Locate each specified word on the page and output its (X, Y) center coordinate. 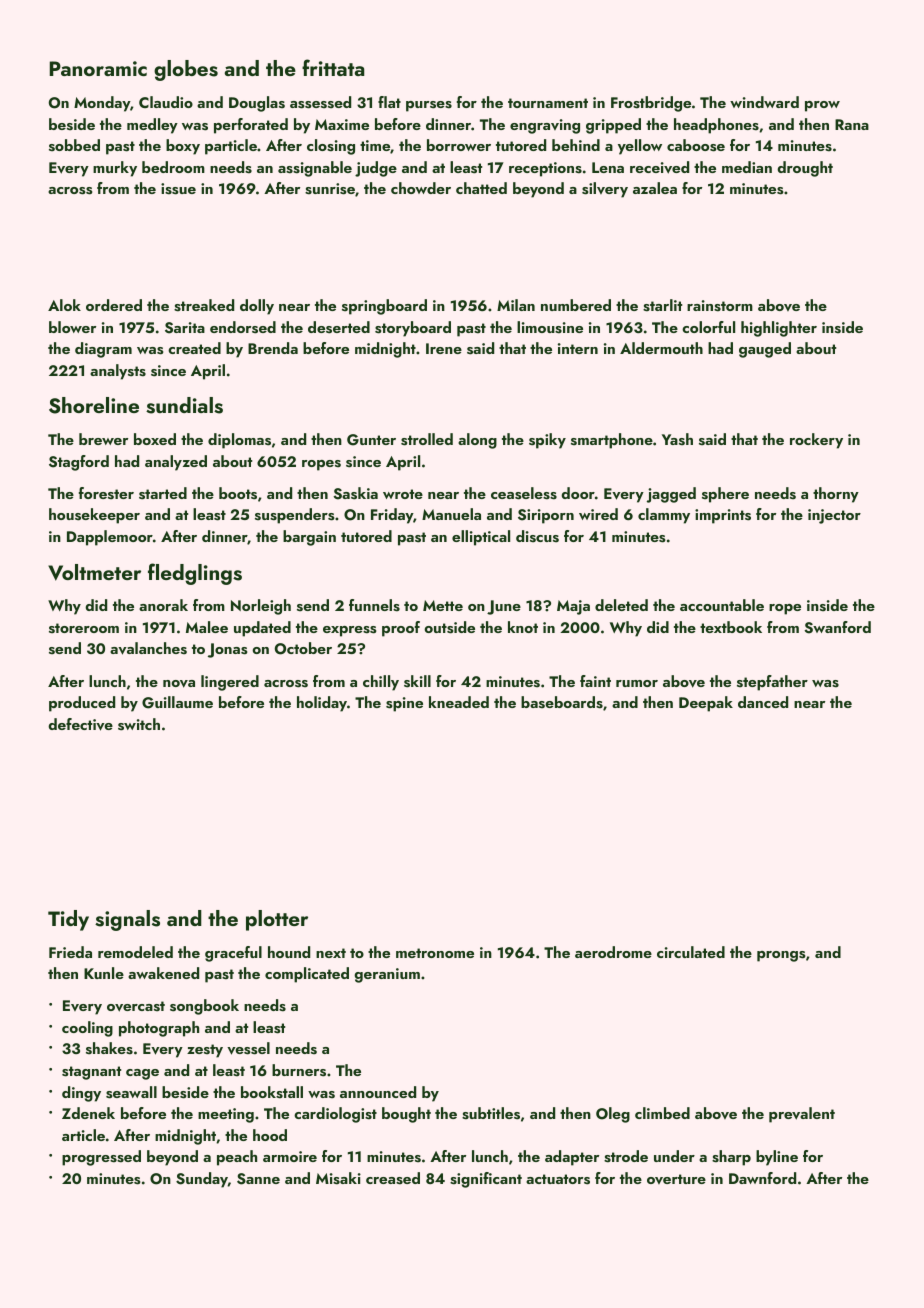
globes (186, 70)
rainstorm (720, 306)
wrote (403, 494)
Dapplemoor (110, 538)
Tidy (68, 920)
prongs (781, 956)
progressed (101, 1158)
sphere (725, 495)
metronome (435, 953)
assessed (320, 102)
